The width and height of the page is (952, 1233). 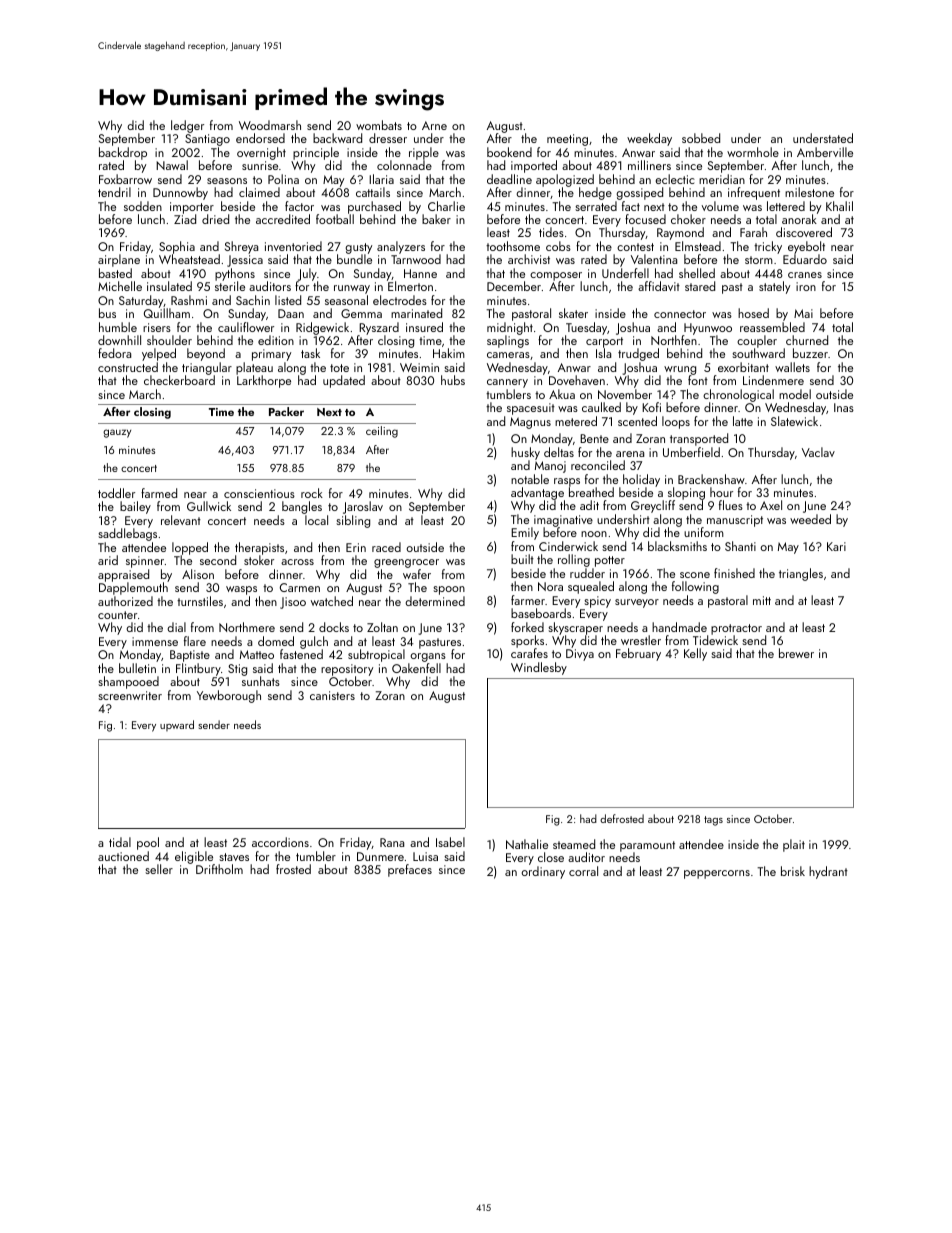 I want to click on Woodmarsh, so click(x=270, y=125).
